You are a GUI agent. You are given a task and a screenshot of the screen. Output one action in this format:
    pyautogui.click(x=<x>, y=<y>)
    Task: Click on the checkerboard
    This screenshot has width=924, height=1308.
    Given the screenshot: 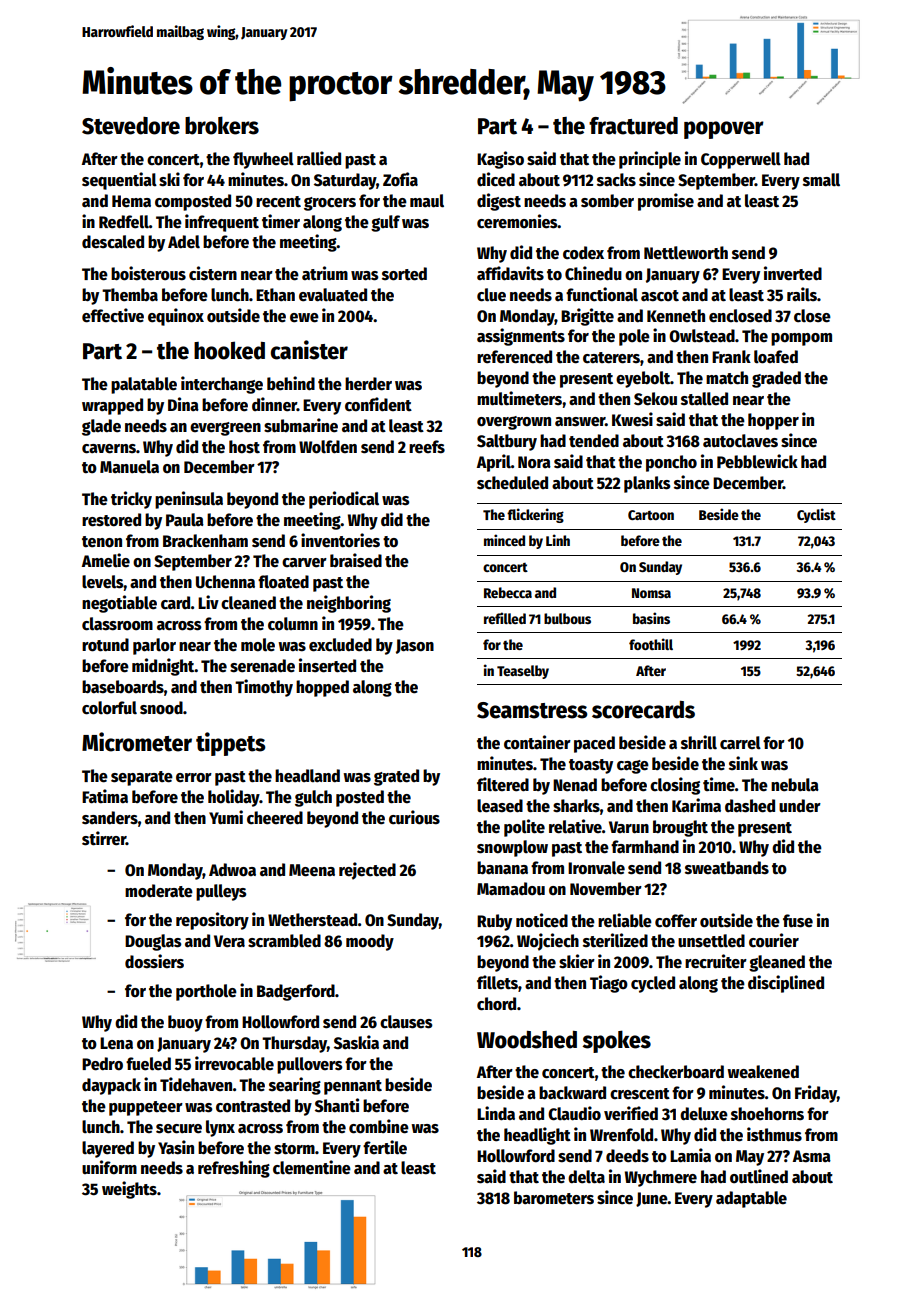 What is the action you would take?
    pyautogui.click(x=676, y=1072)
